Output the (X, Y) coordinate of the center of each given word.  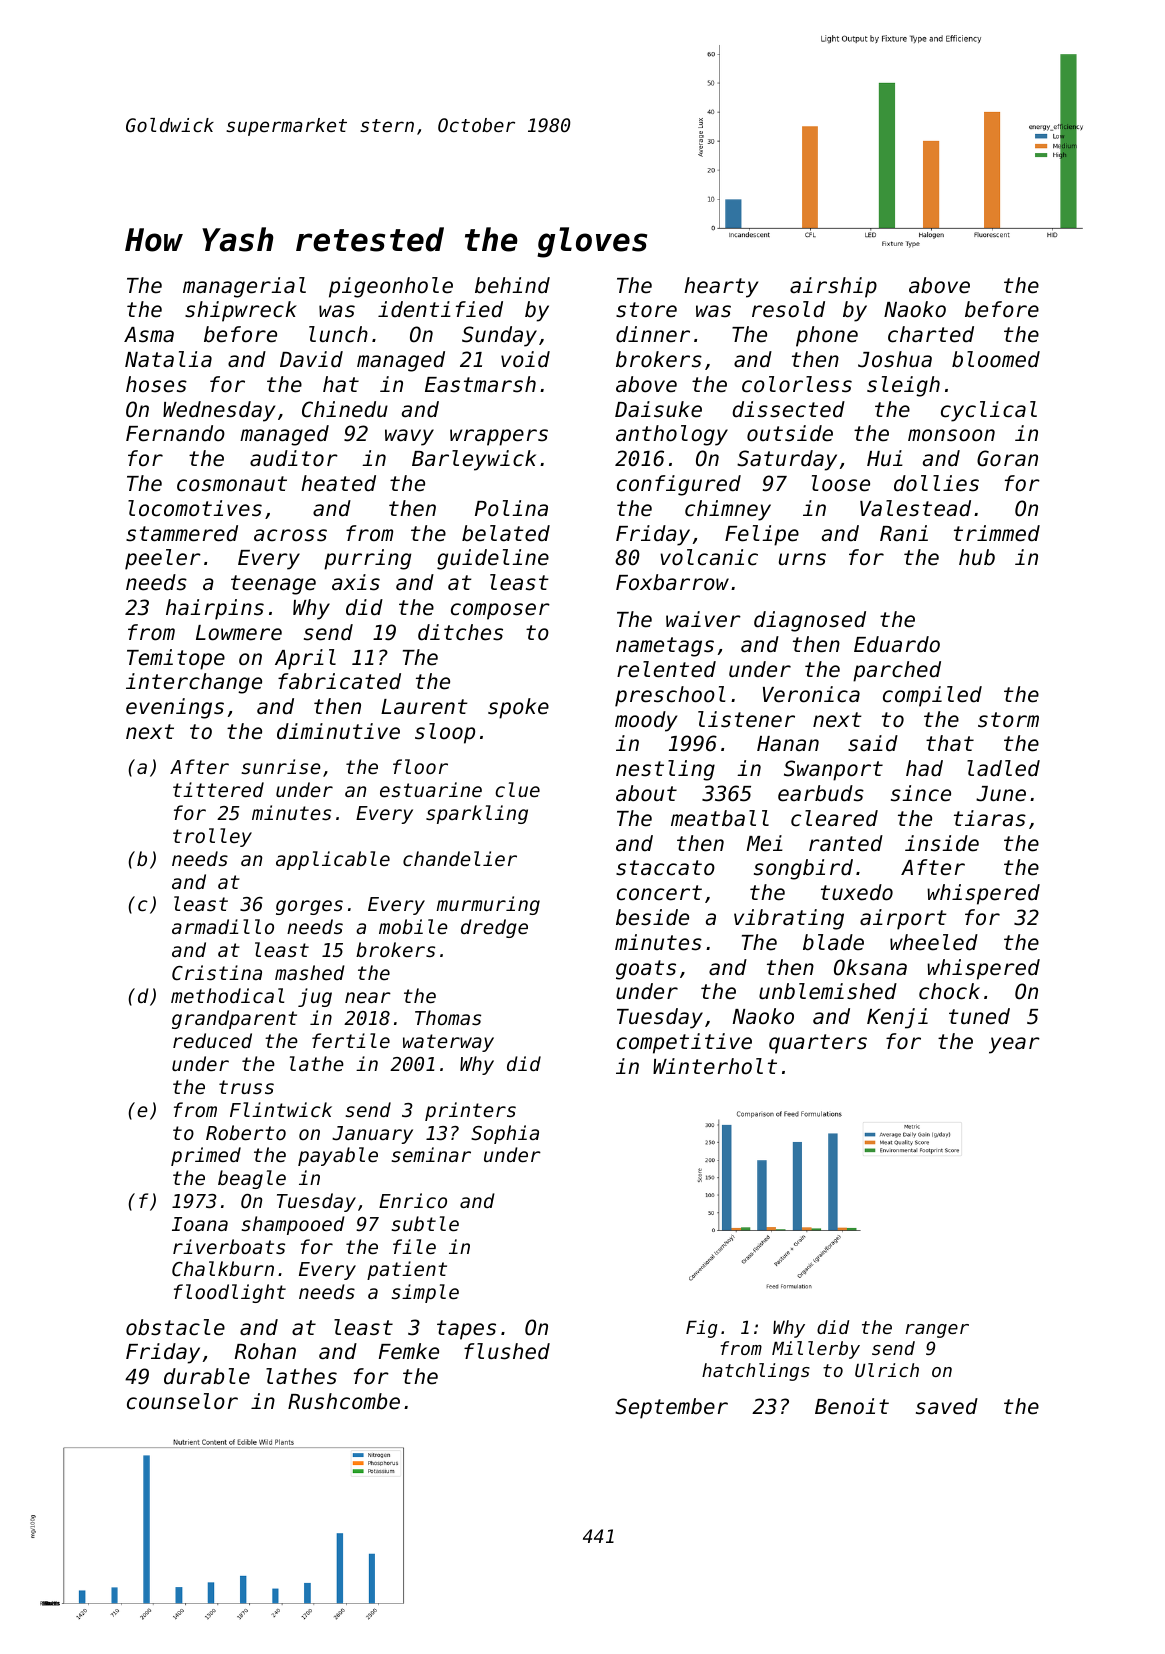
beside (652, 917)
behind (512, 285)
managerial (244, 287)
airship (833, 287)
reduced (212, 1040)
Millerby (816, 1350)
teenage (273, 585)
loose (841, 483)
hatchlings (756, 1372)
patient (407, 1270)
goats (646, 970)
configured (679, 485)
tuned (979, 1016)
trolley (212, 837)
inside (942, 843)
